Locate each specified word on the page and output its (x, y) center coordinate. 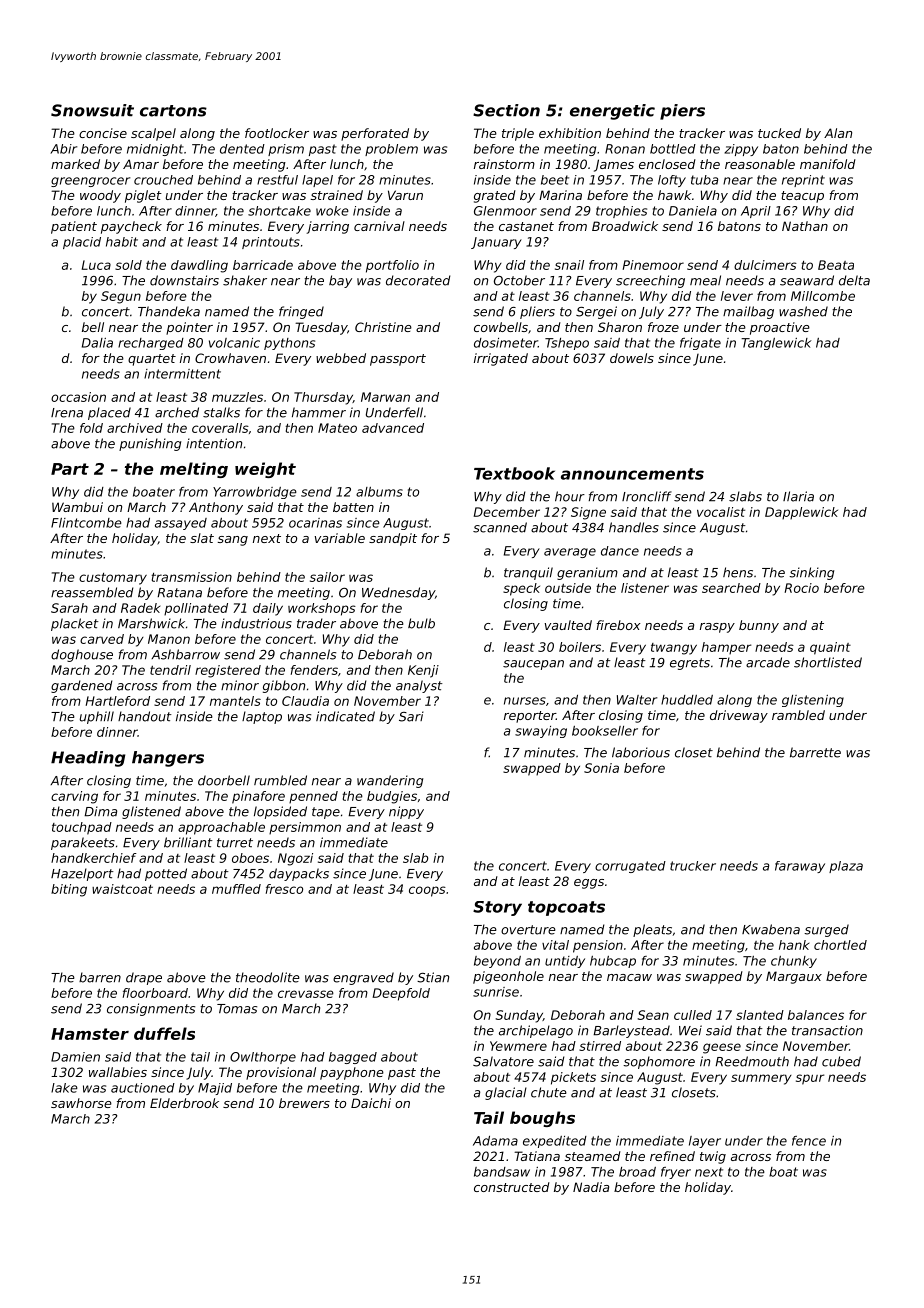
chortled (840, 945)
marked (75, 164)
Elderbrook (184, 1103)
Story (497, 908)
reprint (803, 181)
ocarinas (315, 523)
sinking (811, 573)
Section (506, 110)
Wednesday (398, 593)
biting (69, 890)
